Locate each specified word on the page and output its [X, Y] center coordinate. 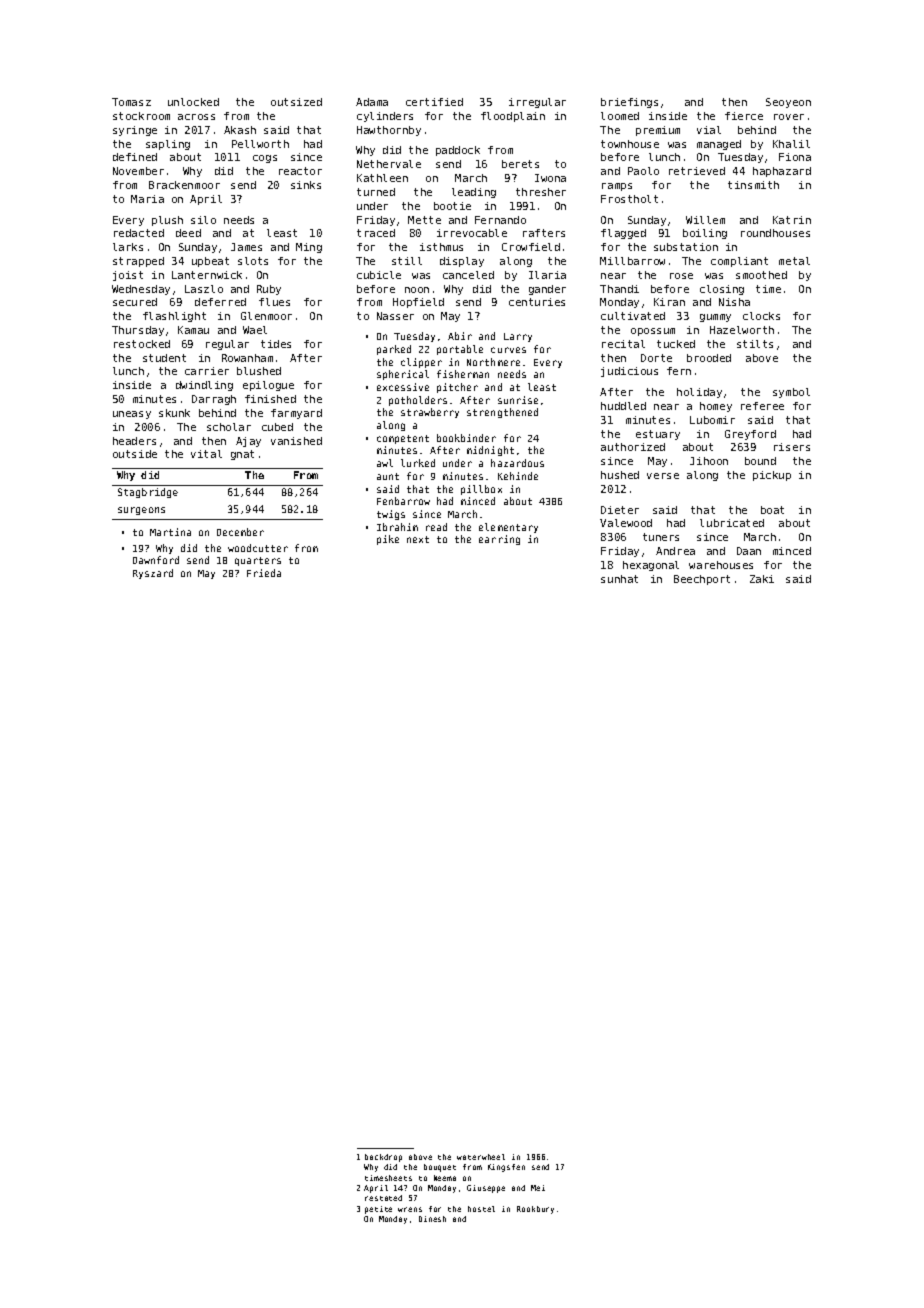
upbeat [210, 262]
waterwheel [481, 1157]
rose [681, 276]
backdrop [383, 1158]
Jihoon [709, 461]
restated [383, 1198]
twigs [391, 515]
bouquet [440, 1168]
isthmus [441, 247]
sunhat [619, 579]
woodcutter [258, 548]
